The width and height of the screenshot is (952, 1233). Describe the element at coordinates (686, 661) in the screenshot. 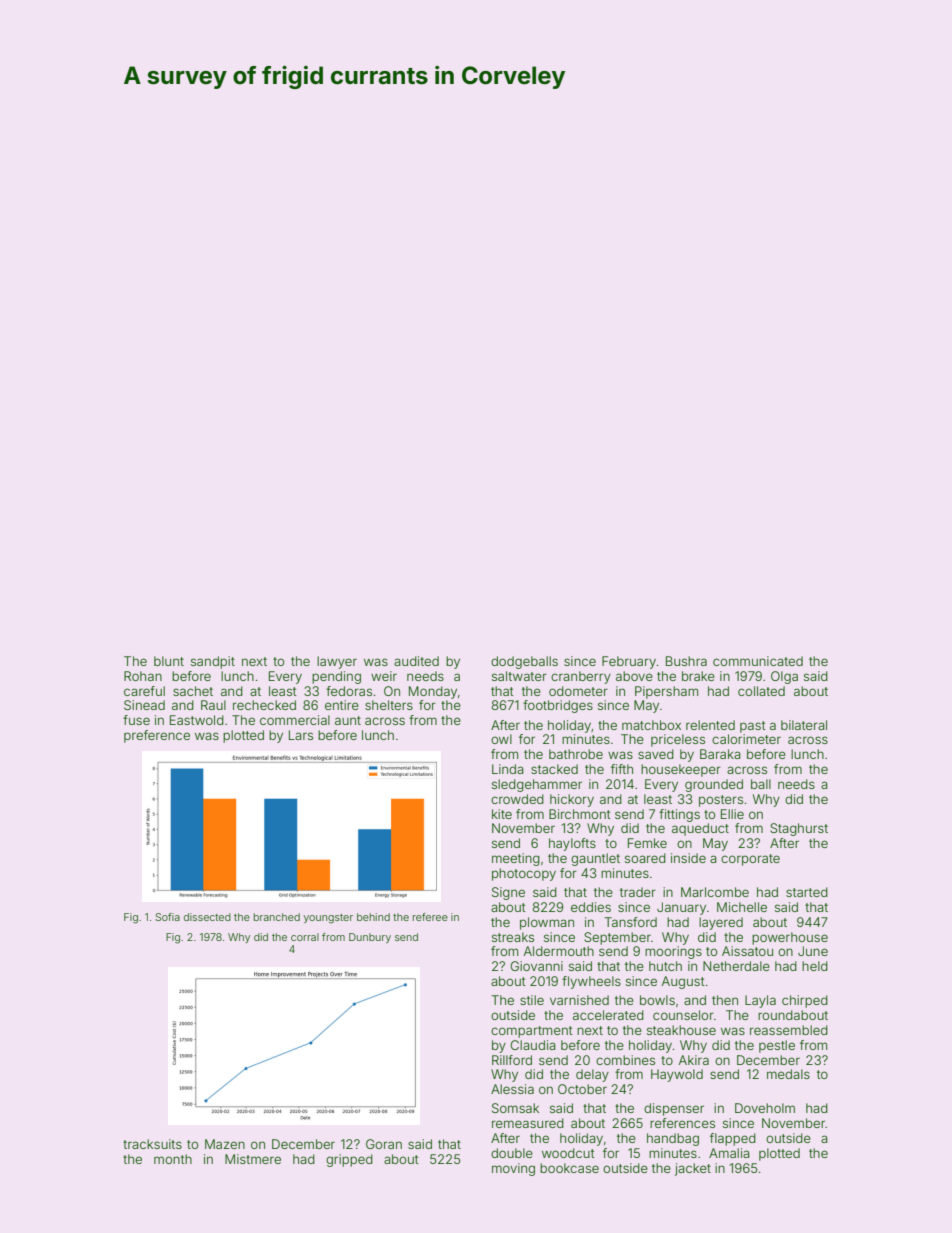

I see `Bushra` at that location.
